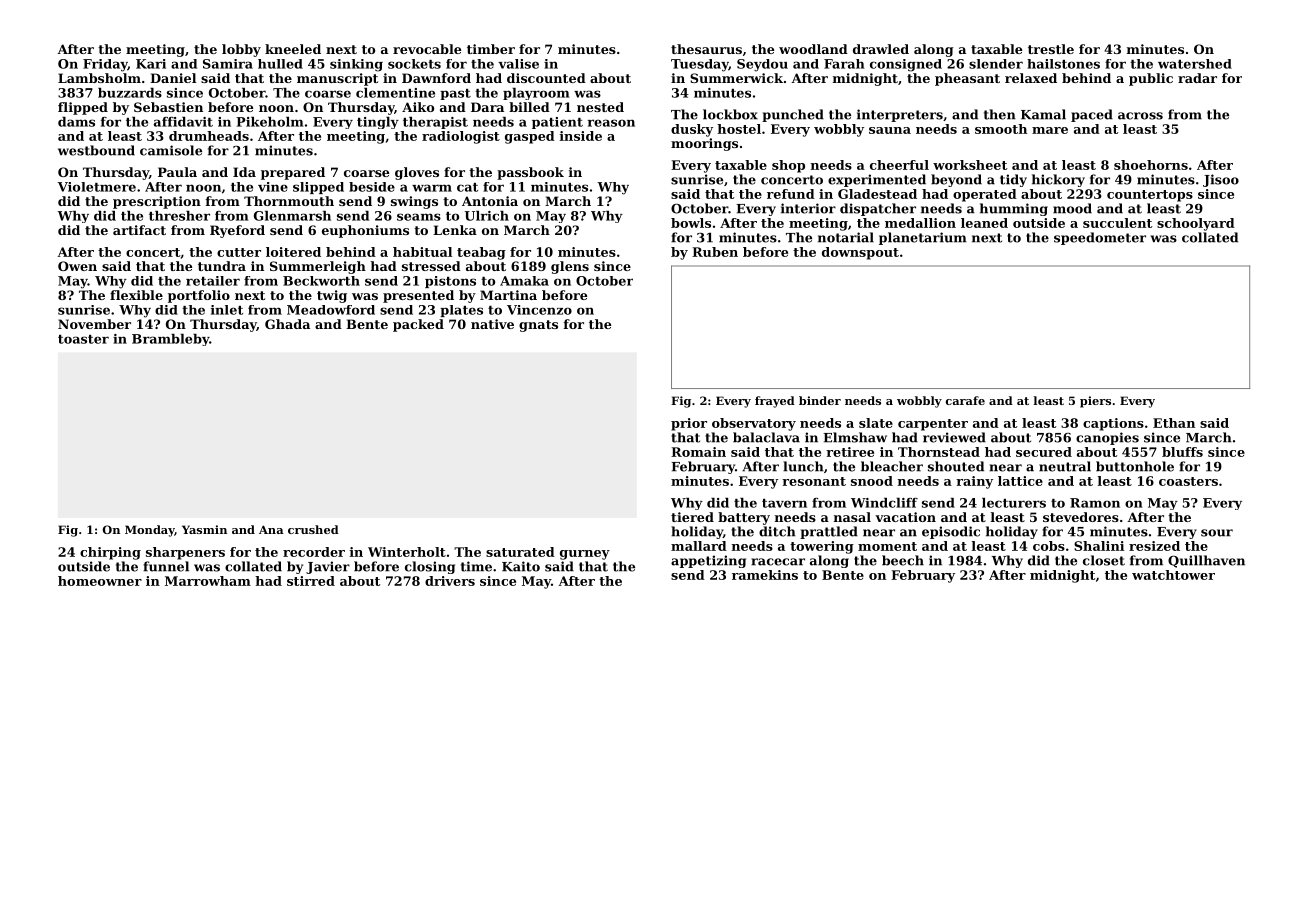  I want to click on ramekins, so click(765, 575).
